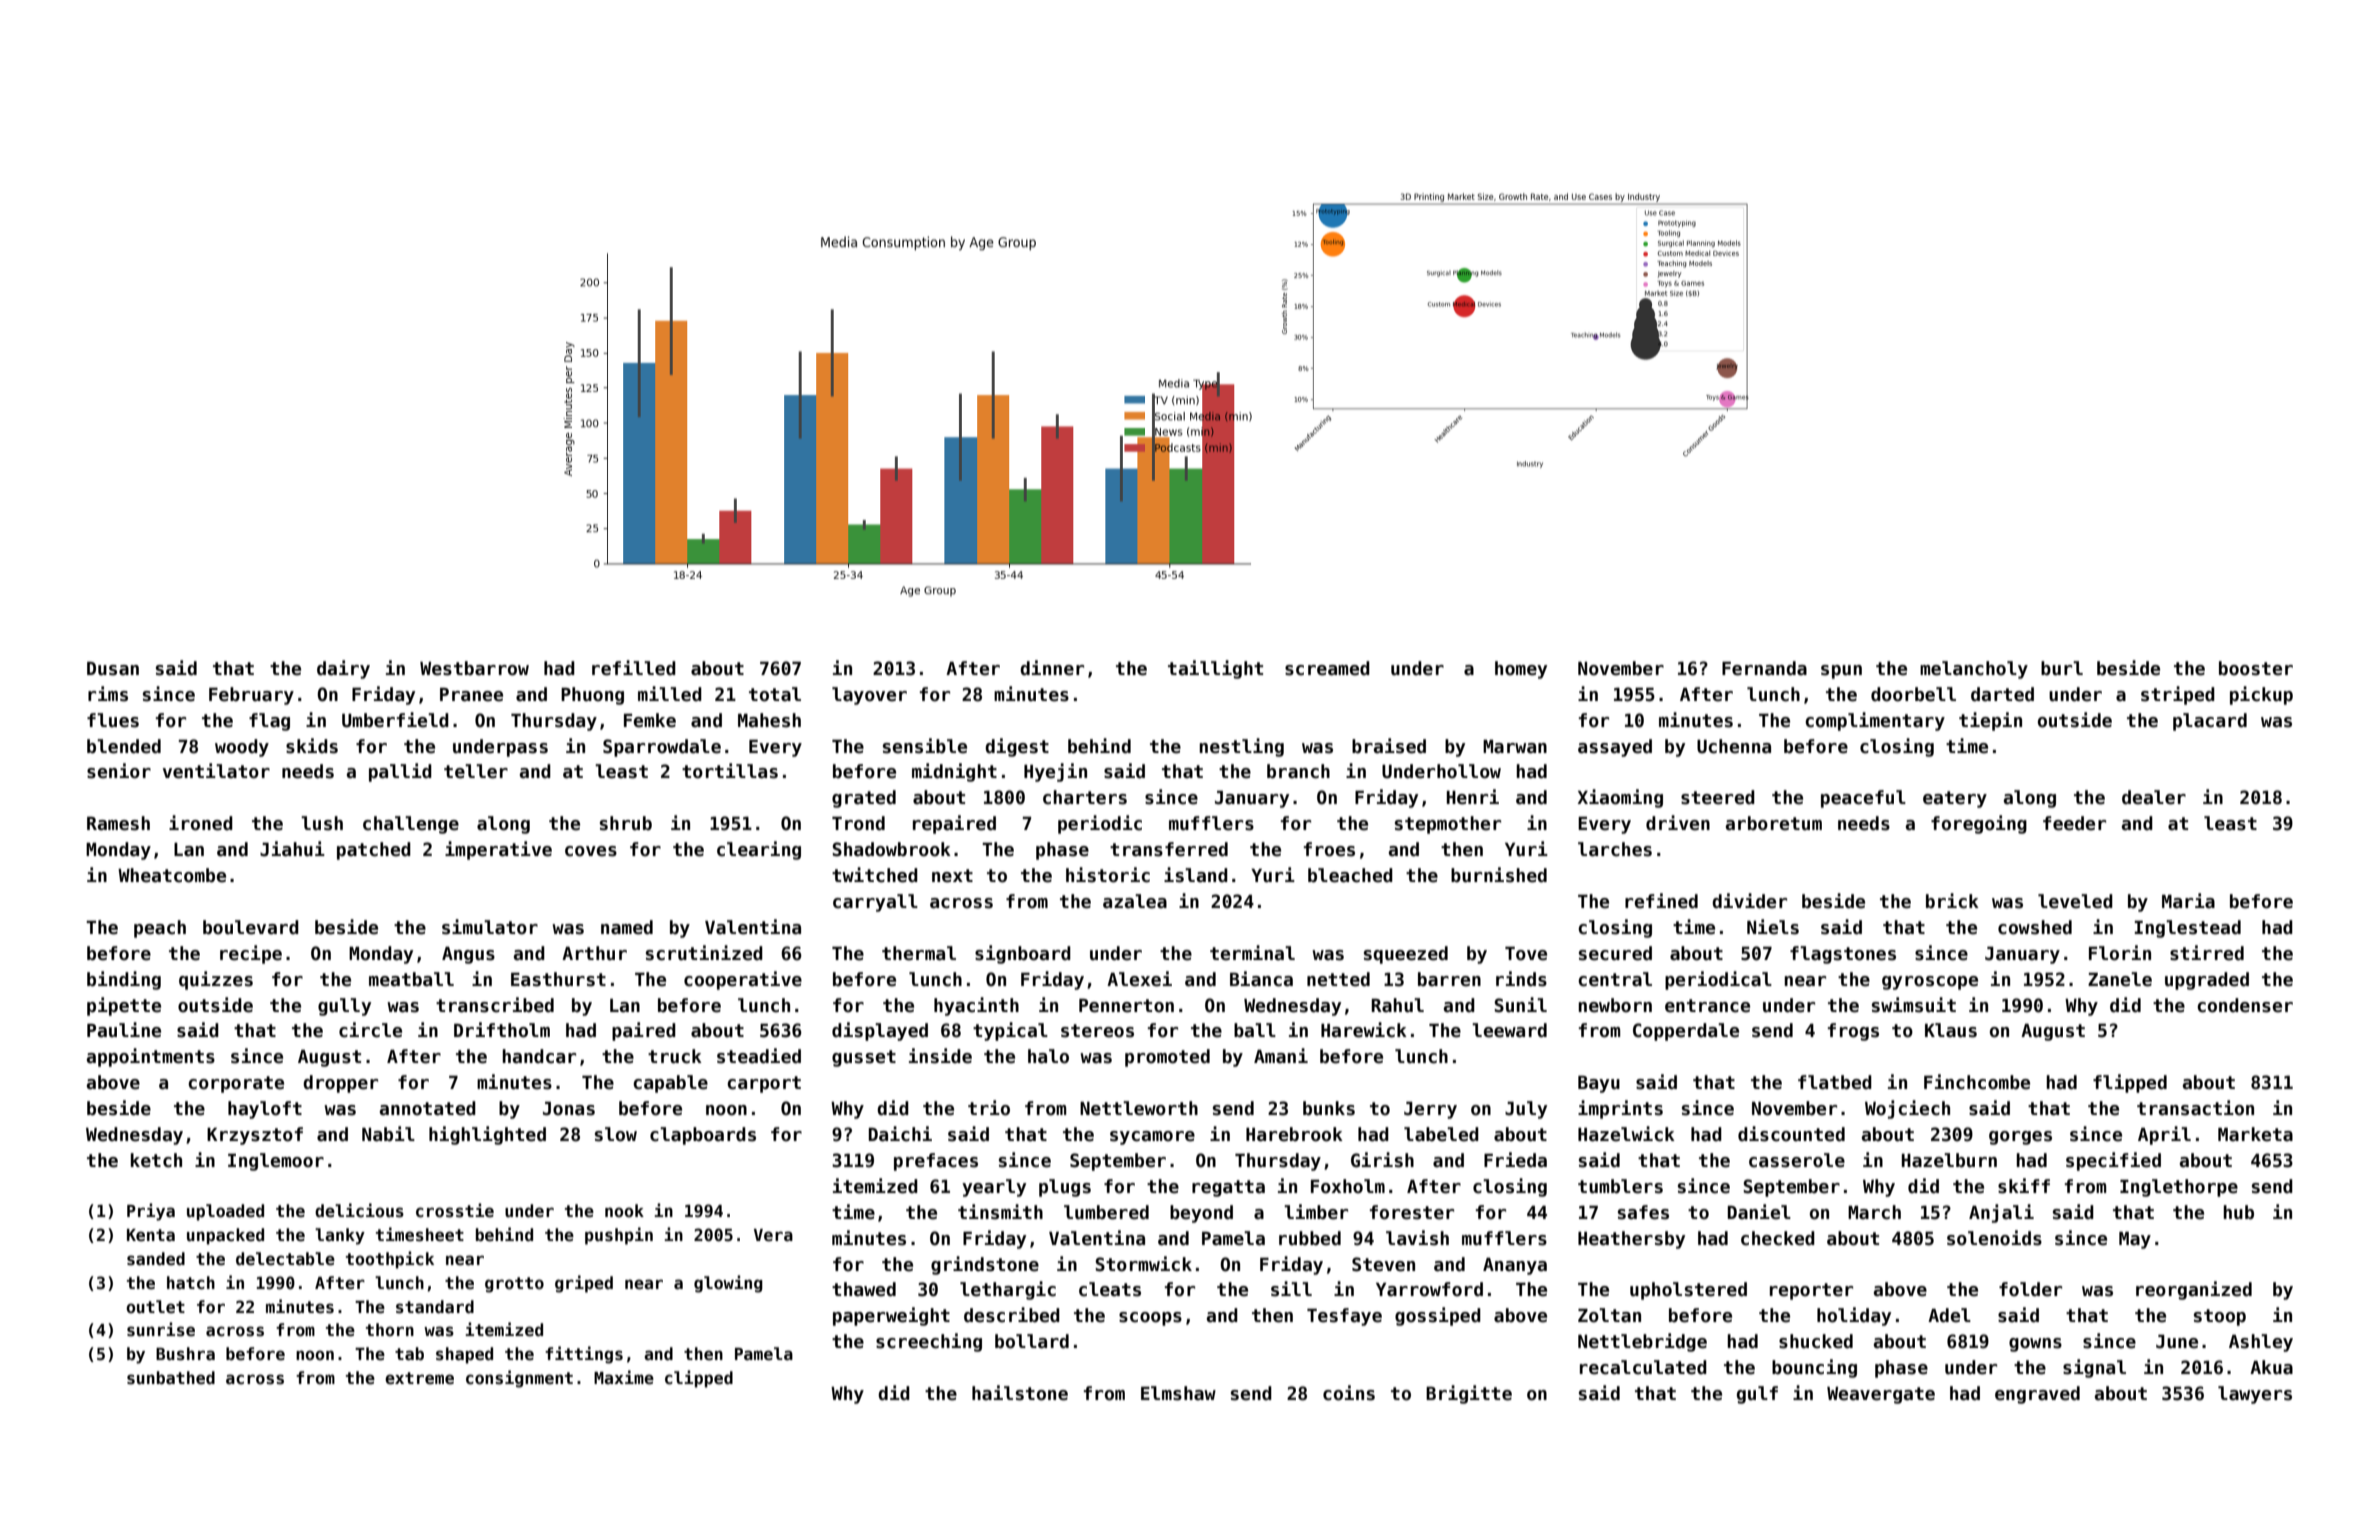 The width and height of the screenshot is (2380, 1540). I want to click on peaceful, so click(1863, 799).
